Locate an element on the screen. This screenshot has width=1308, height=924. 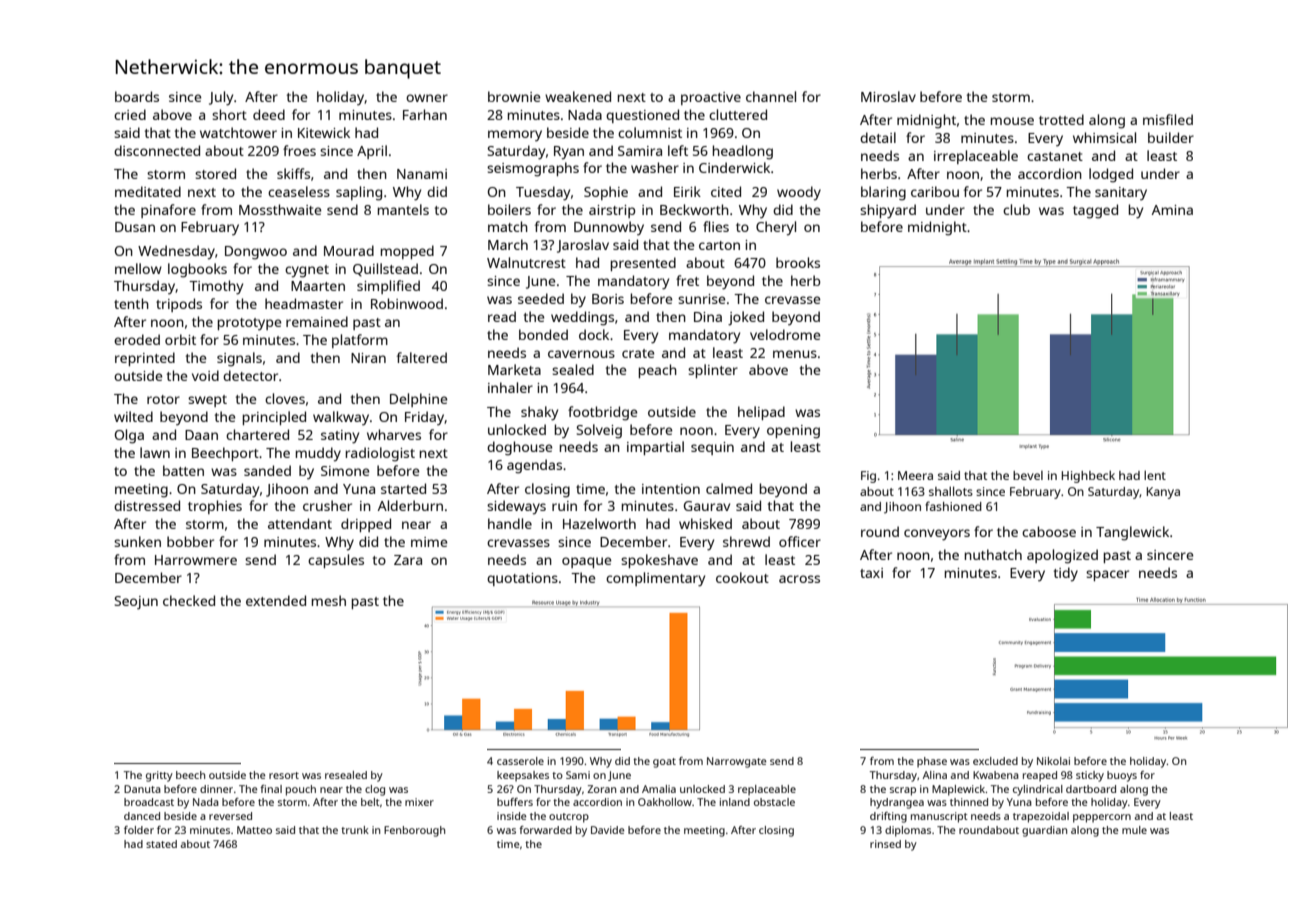
Highbeck is located at coordinates (1088, 476).
